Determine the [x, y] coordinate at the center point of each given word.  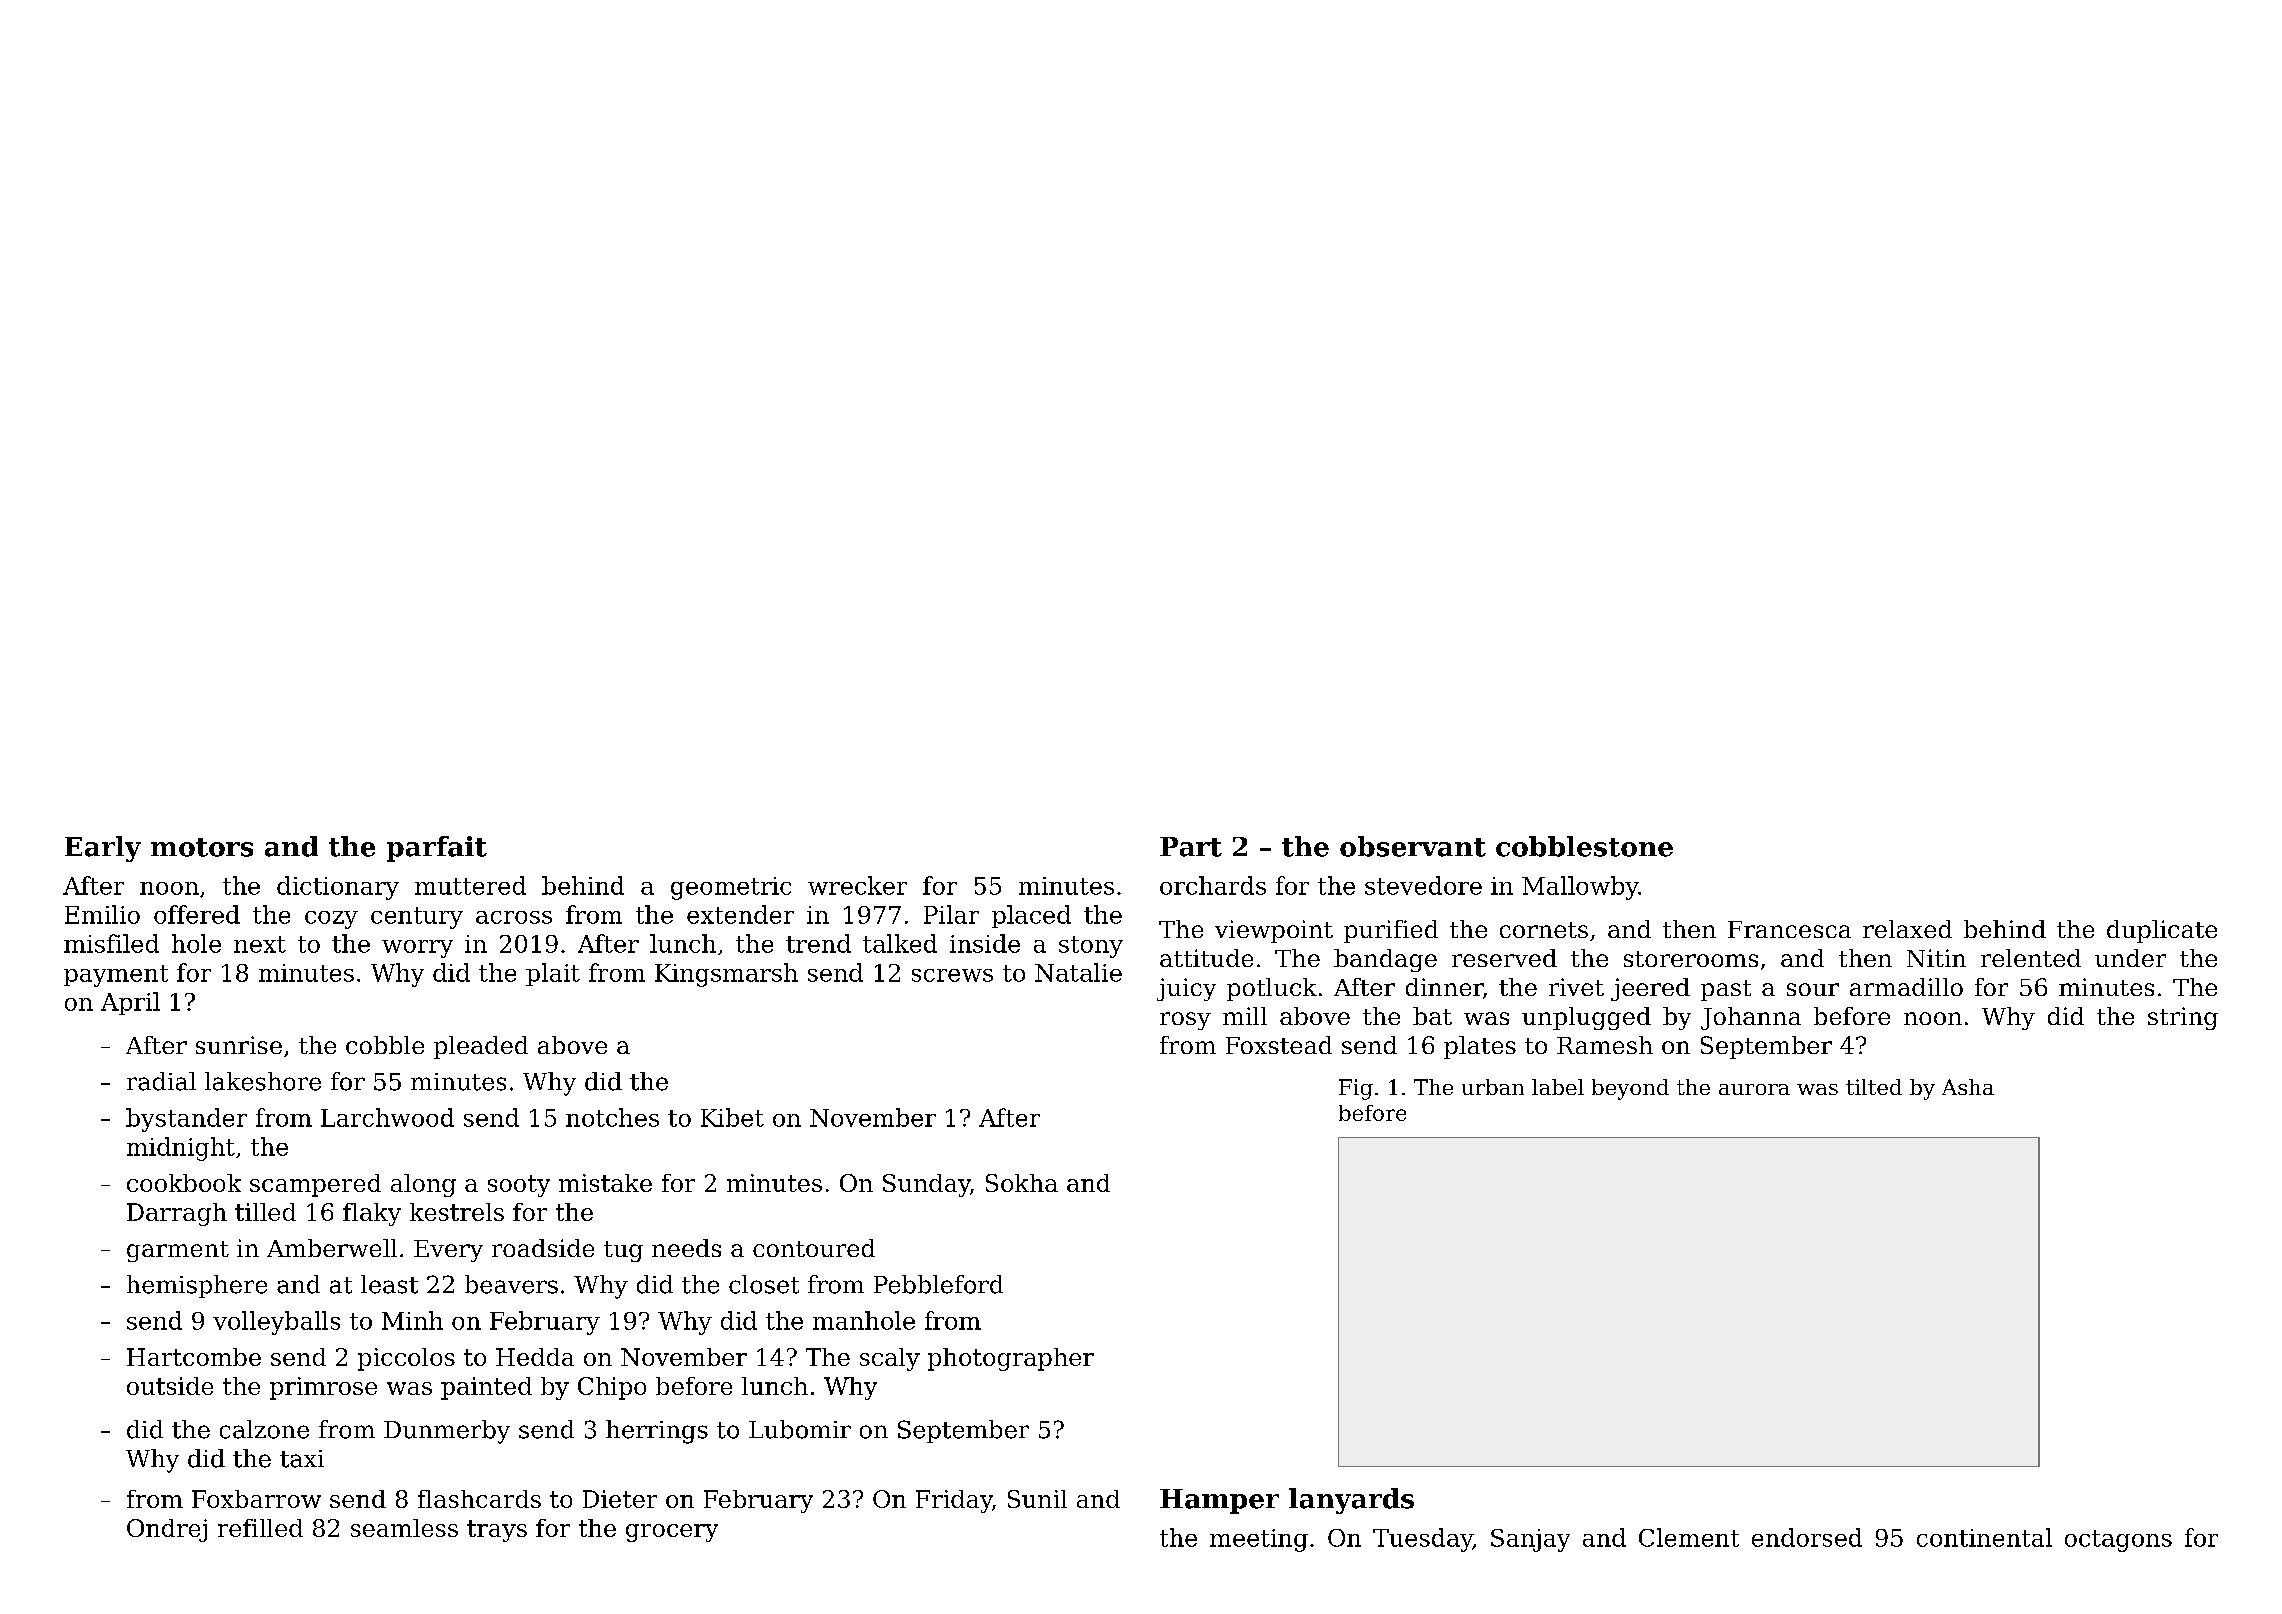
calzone [264, 1429]
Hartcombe [194, 1357]
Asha [1968, 1087]
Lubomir [800, 1429]
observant [1413, 846]
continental [1984, 1537]
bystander [186, 1120]
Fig [1356, 1089]
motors [202, 847]
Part [1191, 847]
